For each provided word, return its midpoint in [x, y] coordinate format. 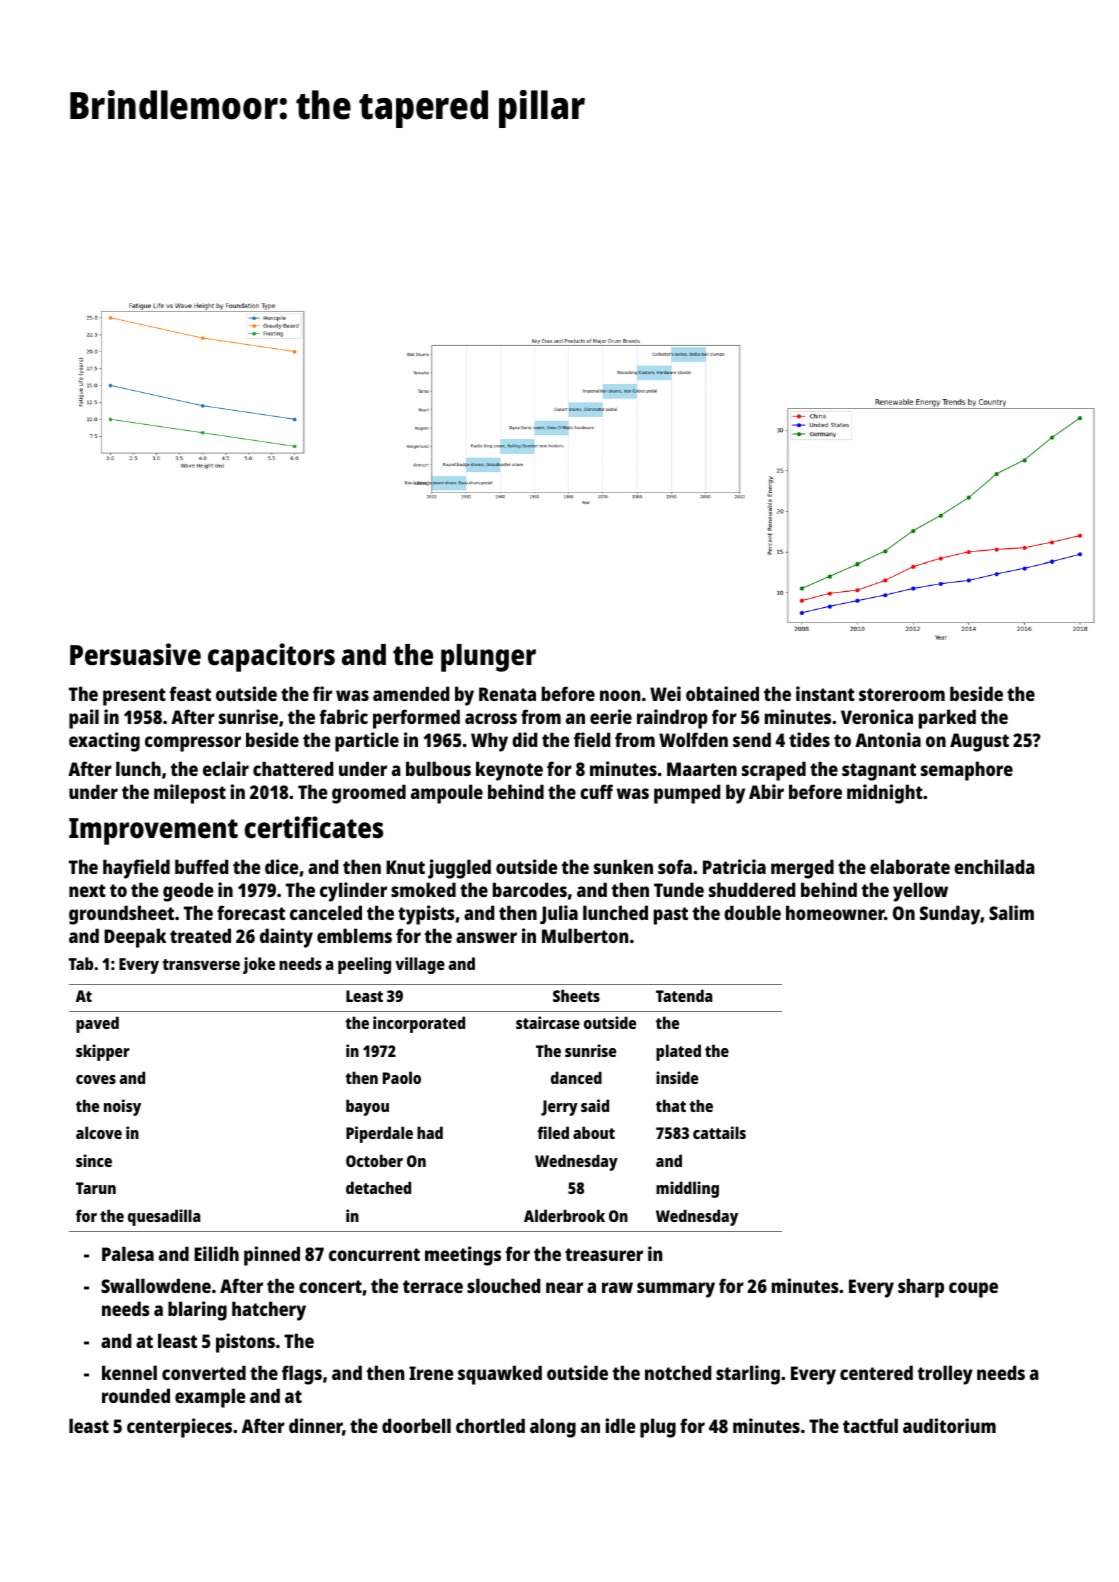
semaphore [967, 771]
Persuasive [135, 654]
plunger [488, 658]
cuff [596, 791]
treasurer [604, 1254]
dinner [315, 1425]
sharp [921, 1288]
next [87, 890]
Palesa [128, 1253]
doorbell [416, 1425]
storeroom [902, 694]
